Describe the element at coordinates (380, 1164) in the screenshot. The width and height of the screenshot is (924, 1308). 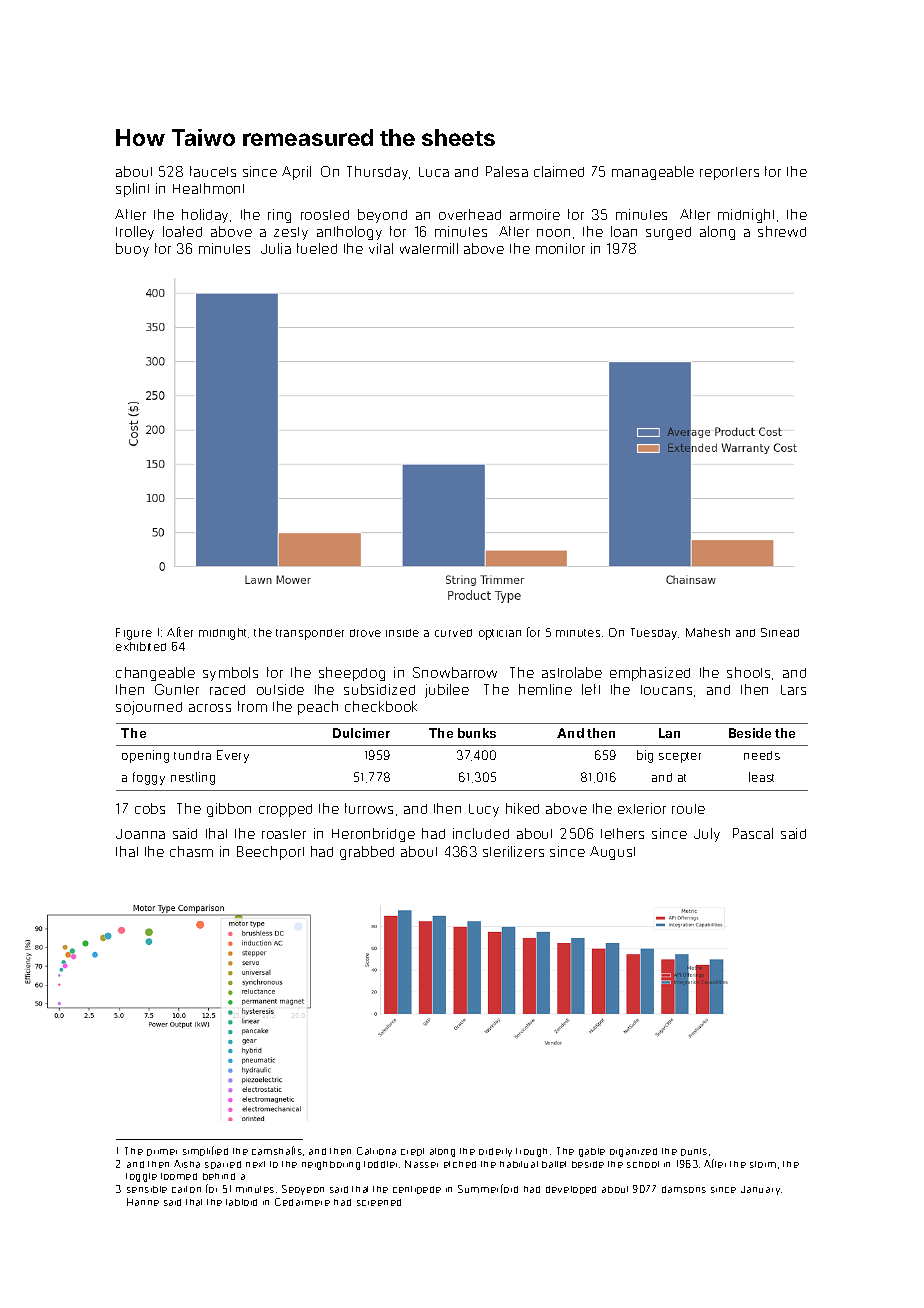
I see `toddler` at that location.
